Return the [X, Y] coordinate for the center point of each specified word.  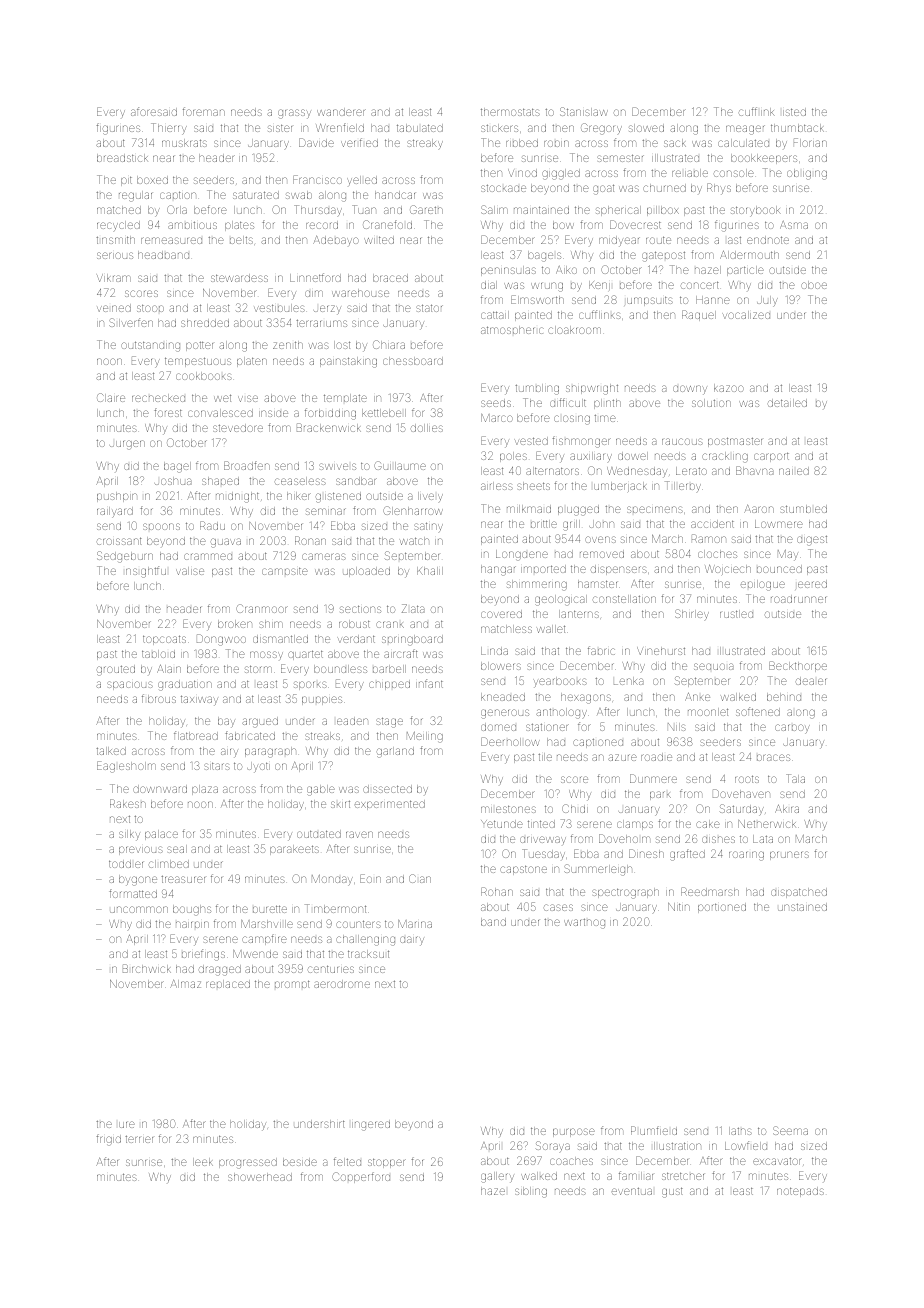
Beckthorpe [798, 666]
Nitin [679, 907]
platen [252, 362]
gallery [497, 1177]
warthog [584, 924]
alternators [552, 471]
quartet [305, 655]
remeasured [171, 240]
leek [203, 1162]
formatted [133, 893]
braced [390, 278]
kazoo [729, 388]
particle [745, 271]
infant [429, 683]
